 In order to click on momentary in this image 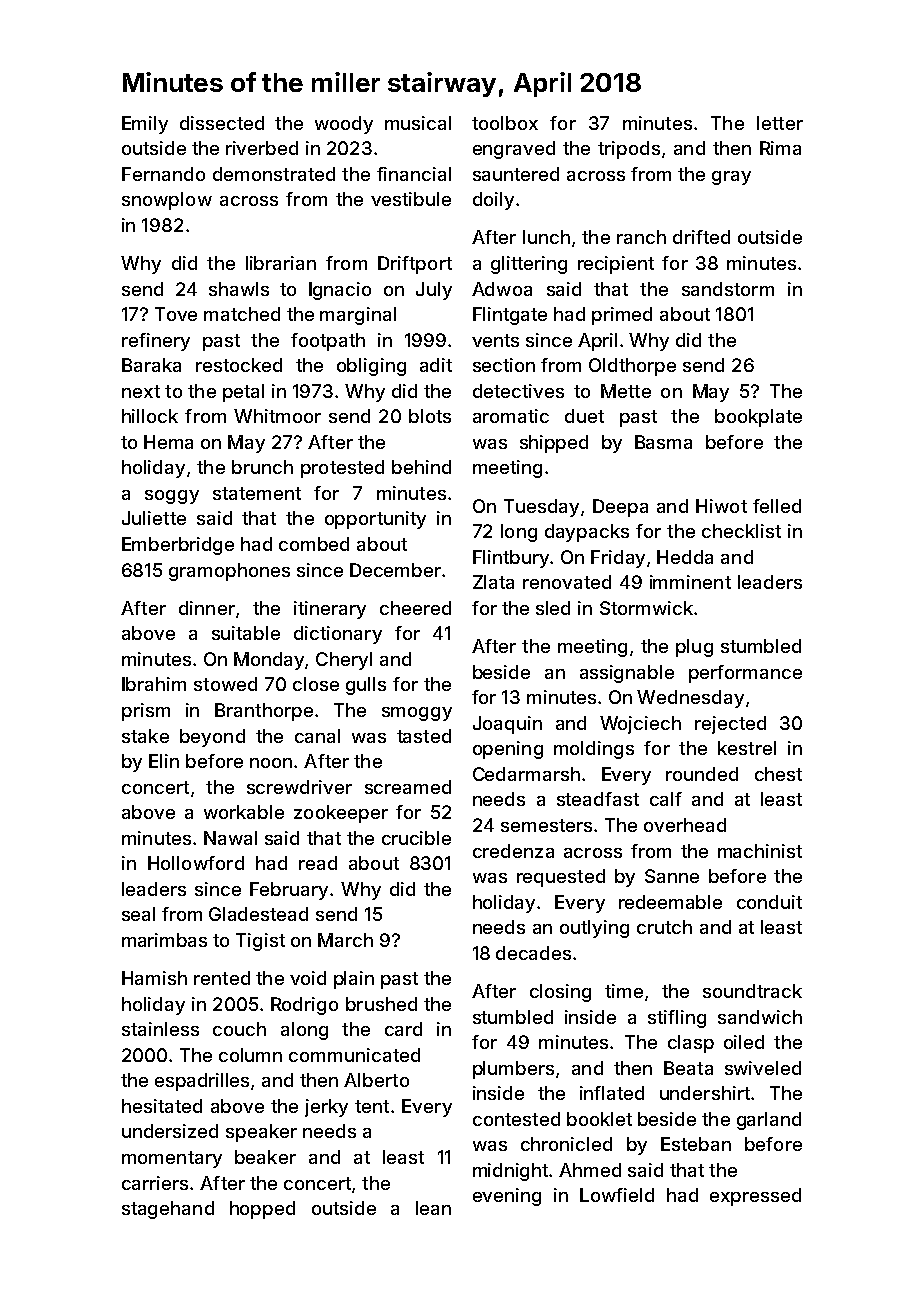, I will do `click(172, 1159)`.
